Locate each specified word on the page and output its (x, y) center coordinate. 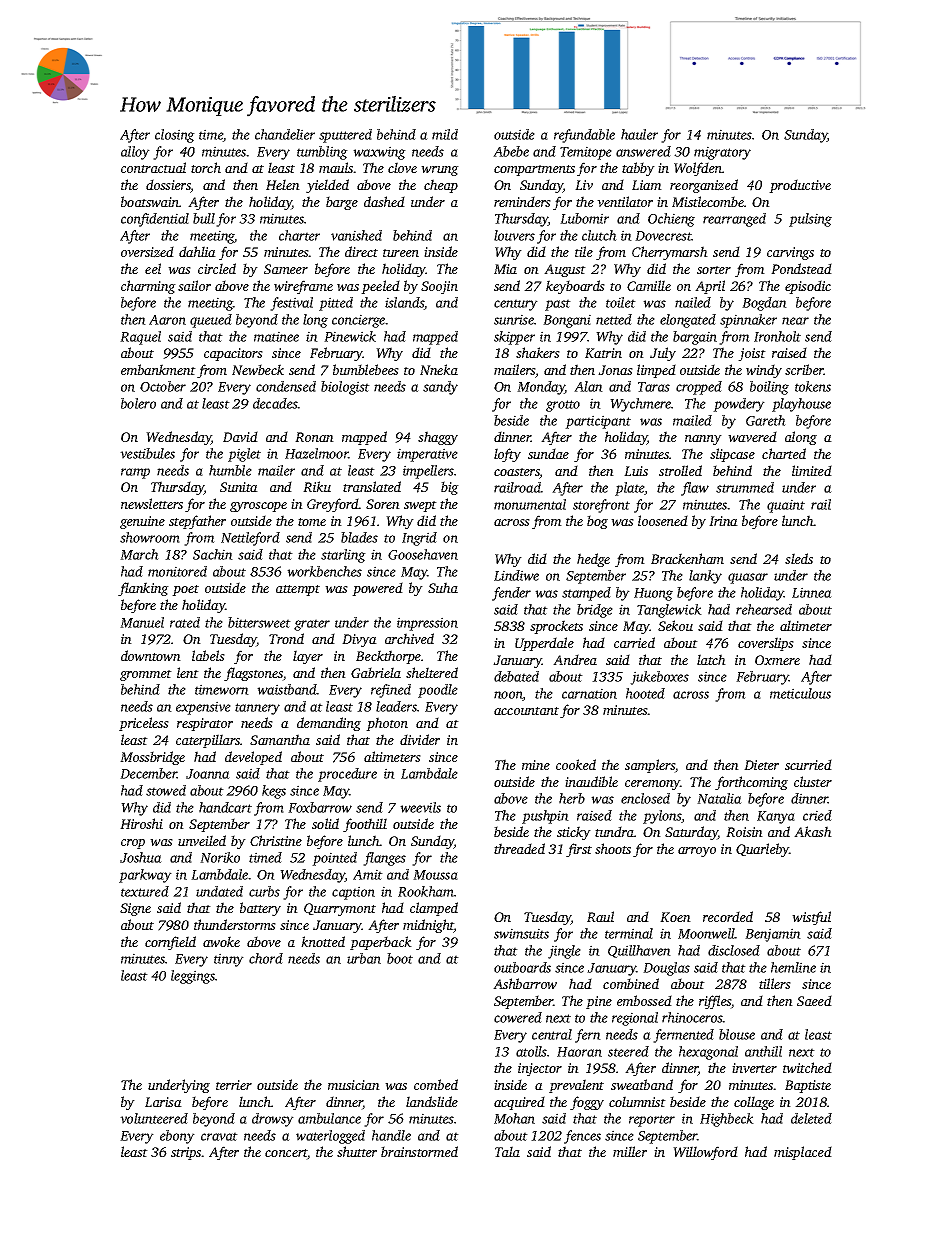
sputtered (345, 136)
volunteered (154, 1118)
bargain (695, 338)
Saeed (814, 1000)
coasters (517, 473)
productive (800, 186)
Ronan (314, 437)
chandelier (285, 134)
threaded (519, 848)
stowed (166, 790)
